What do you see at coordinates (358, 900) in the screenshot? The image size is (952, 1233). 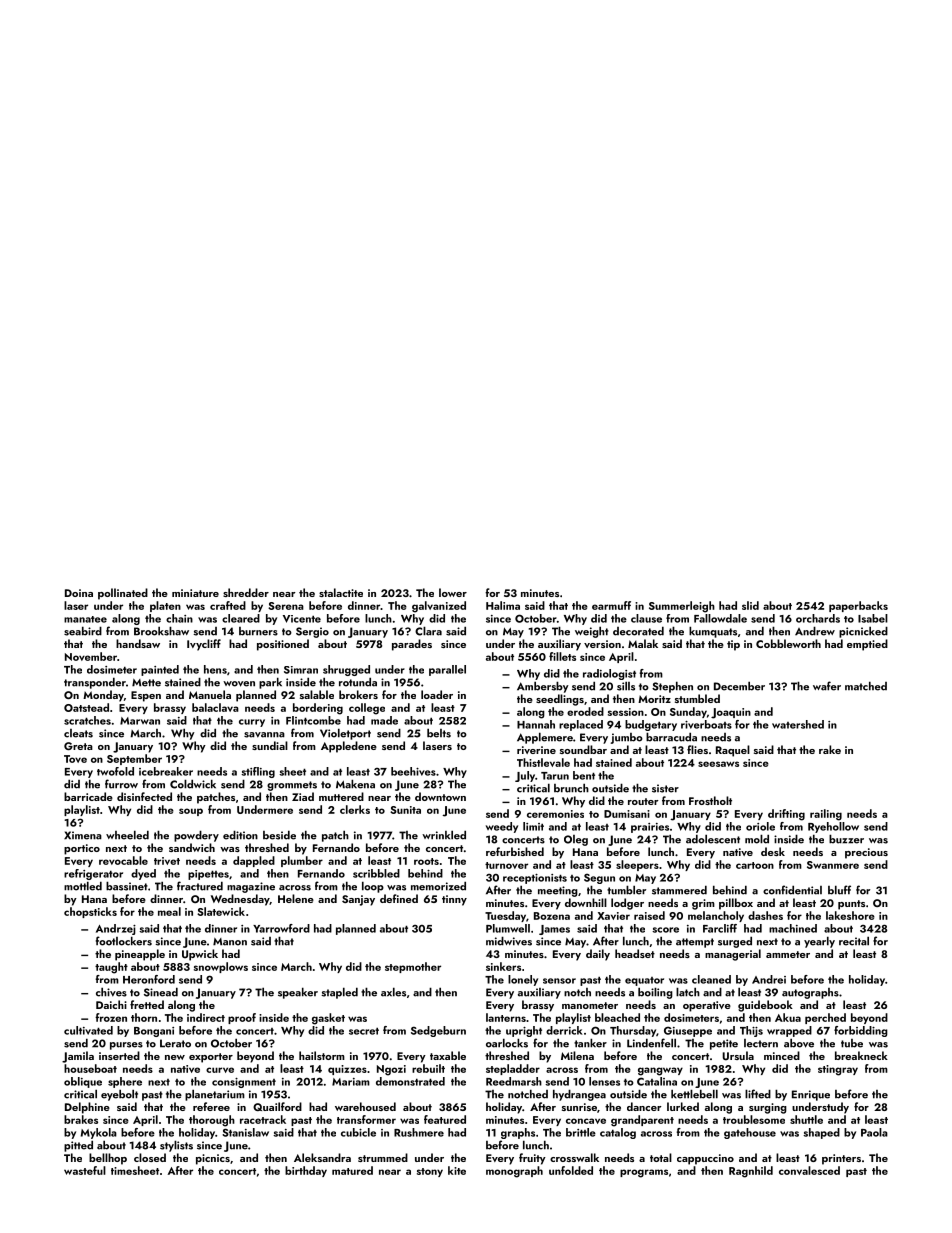 I see `Sanjay` at bounding box center [358, 900].
